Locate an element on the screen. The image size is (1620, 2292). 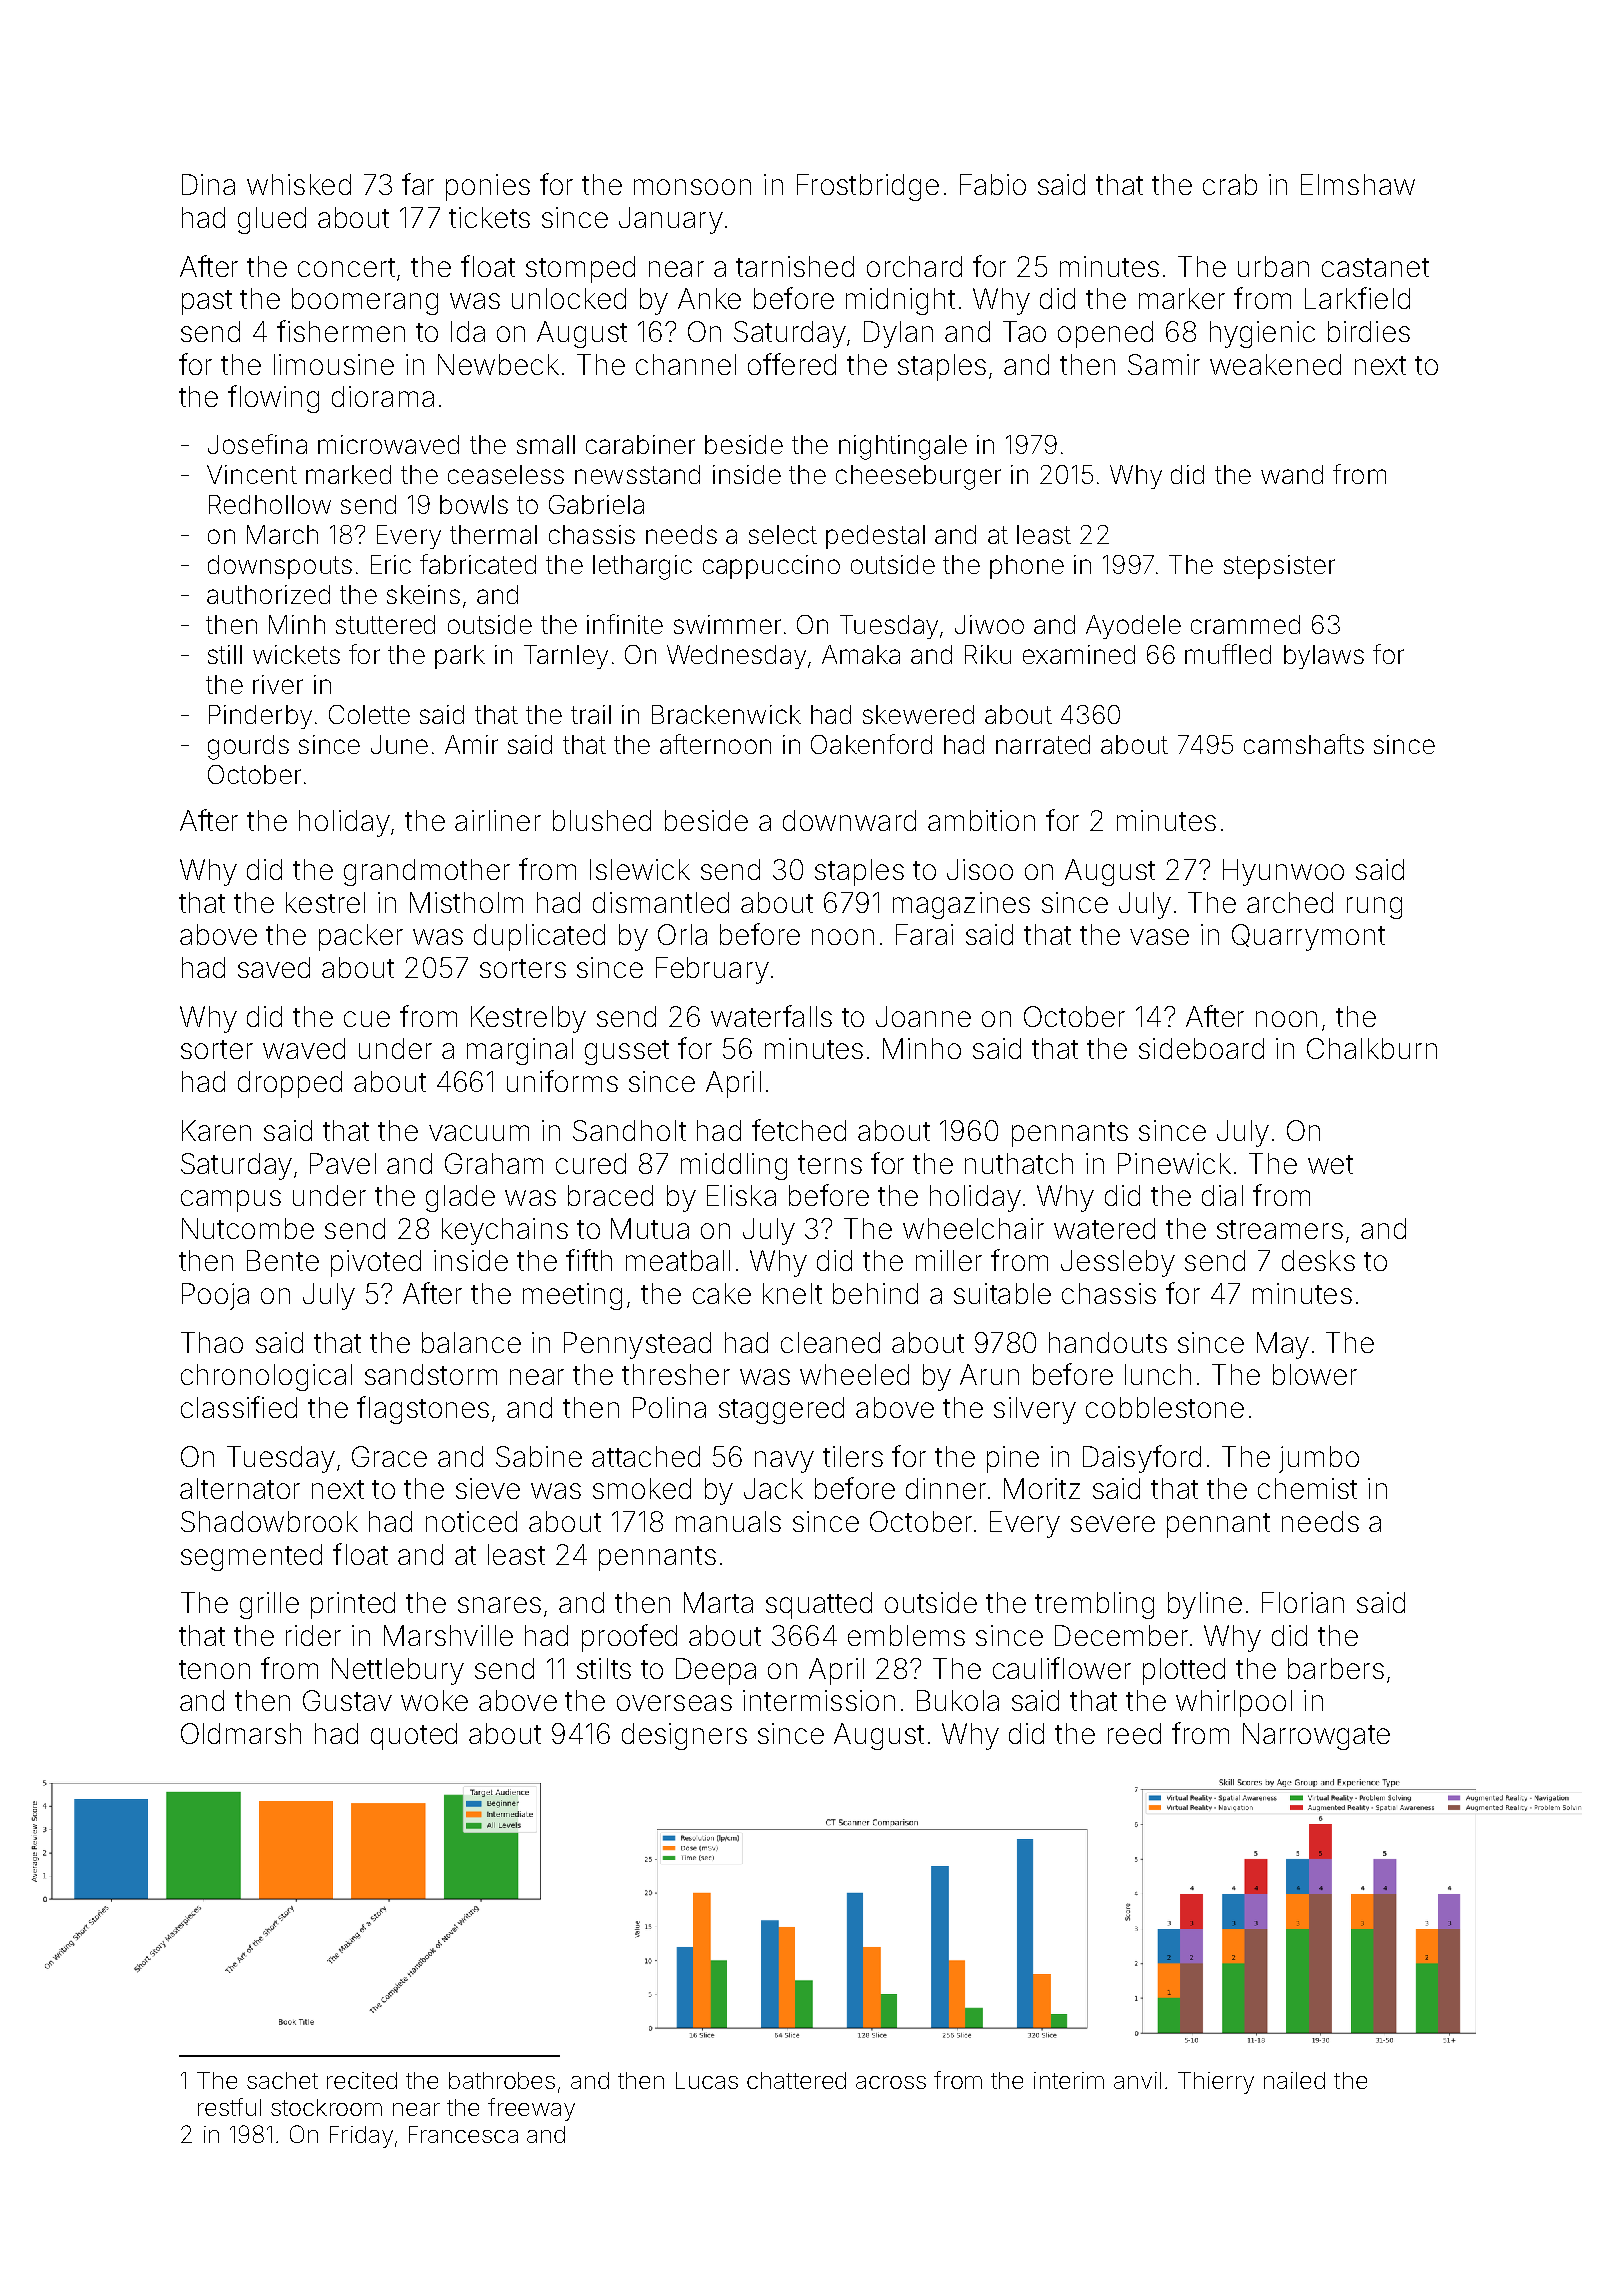
wet is located at coordinates (1330, 1164).
